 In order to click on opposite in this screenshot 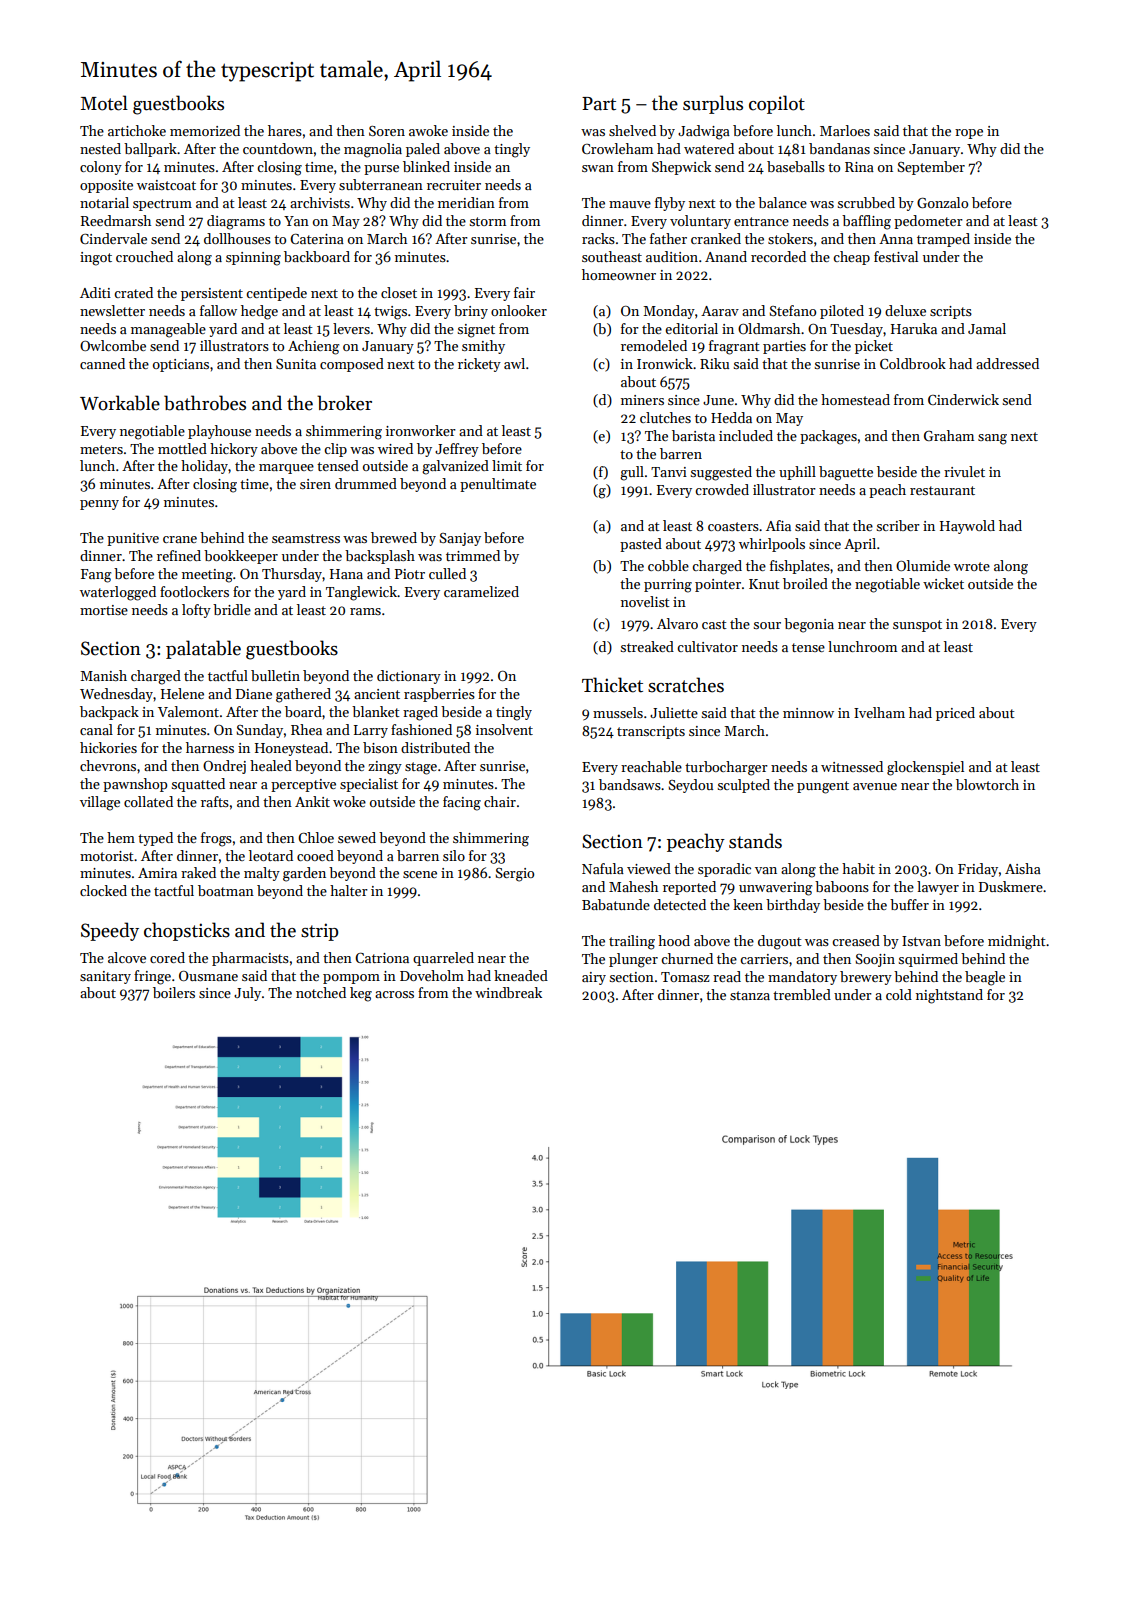, I will do `click(106, 186)`.
